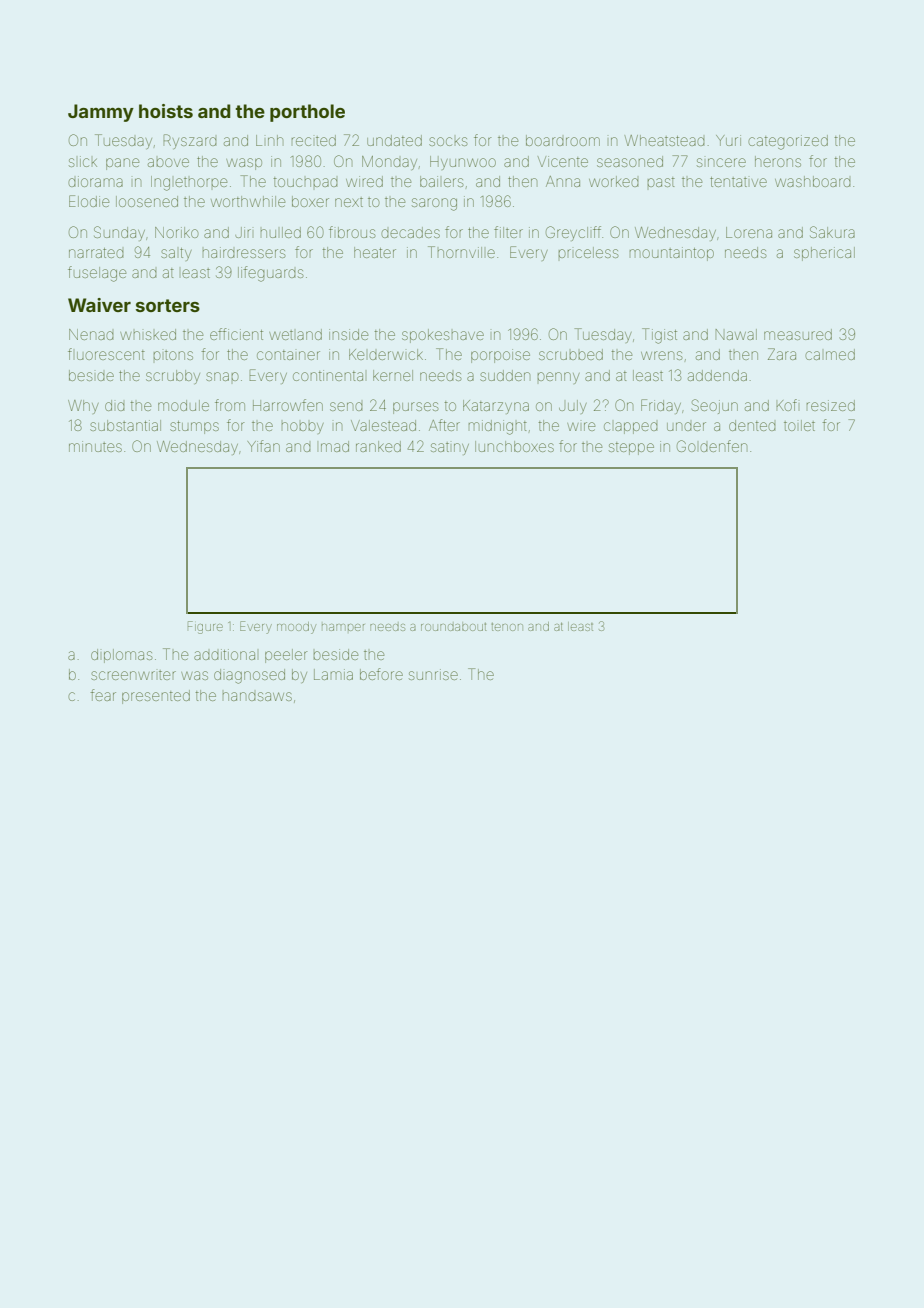  Describe the element at coordinates (672, 254) in the image. I see `mountaintop` at that location.
